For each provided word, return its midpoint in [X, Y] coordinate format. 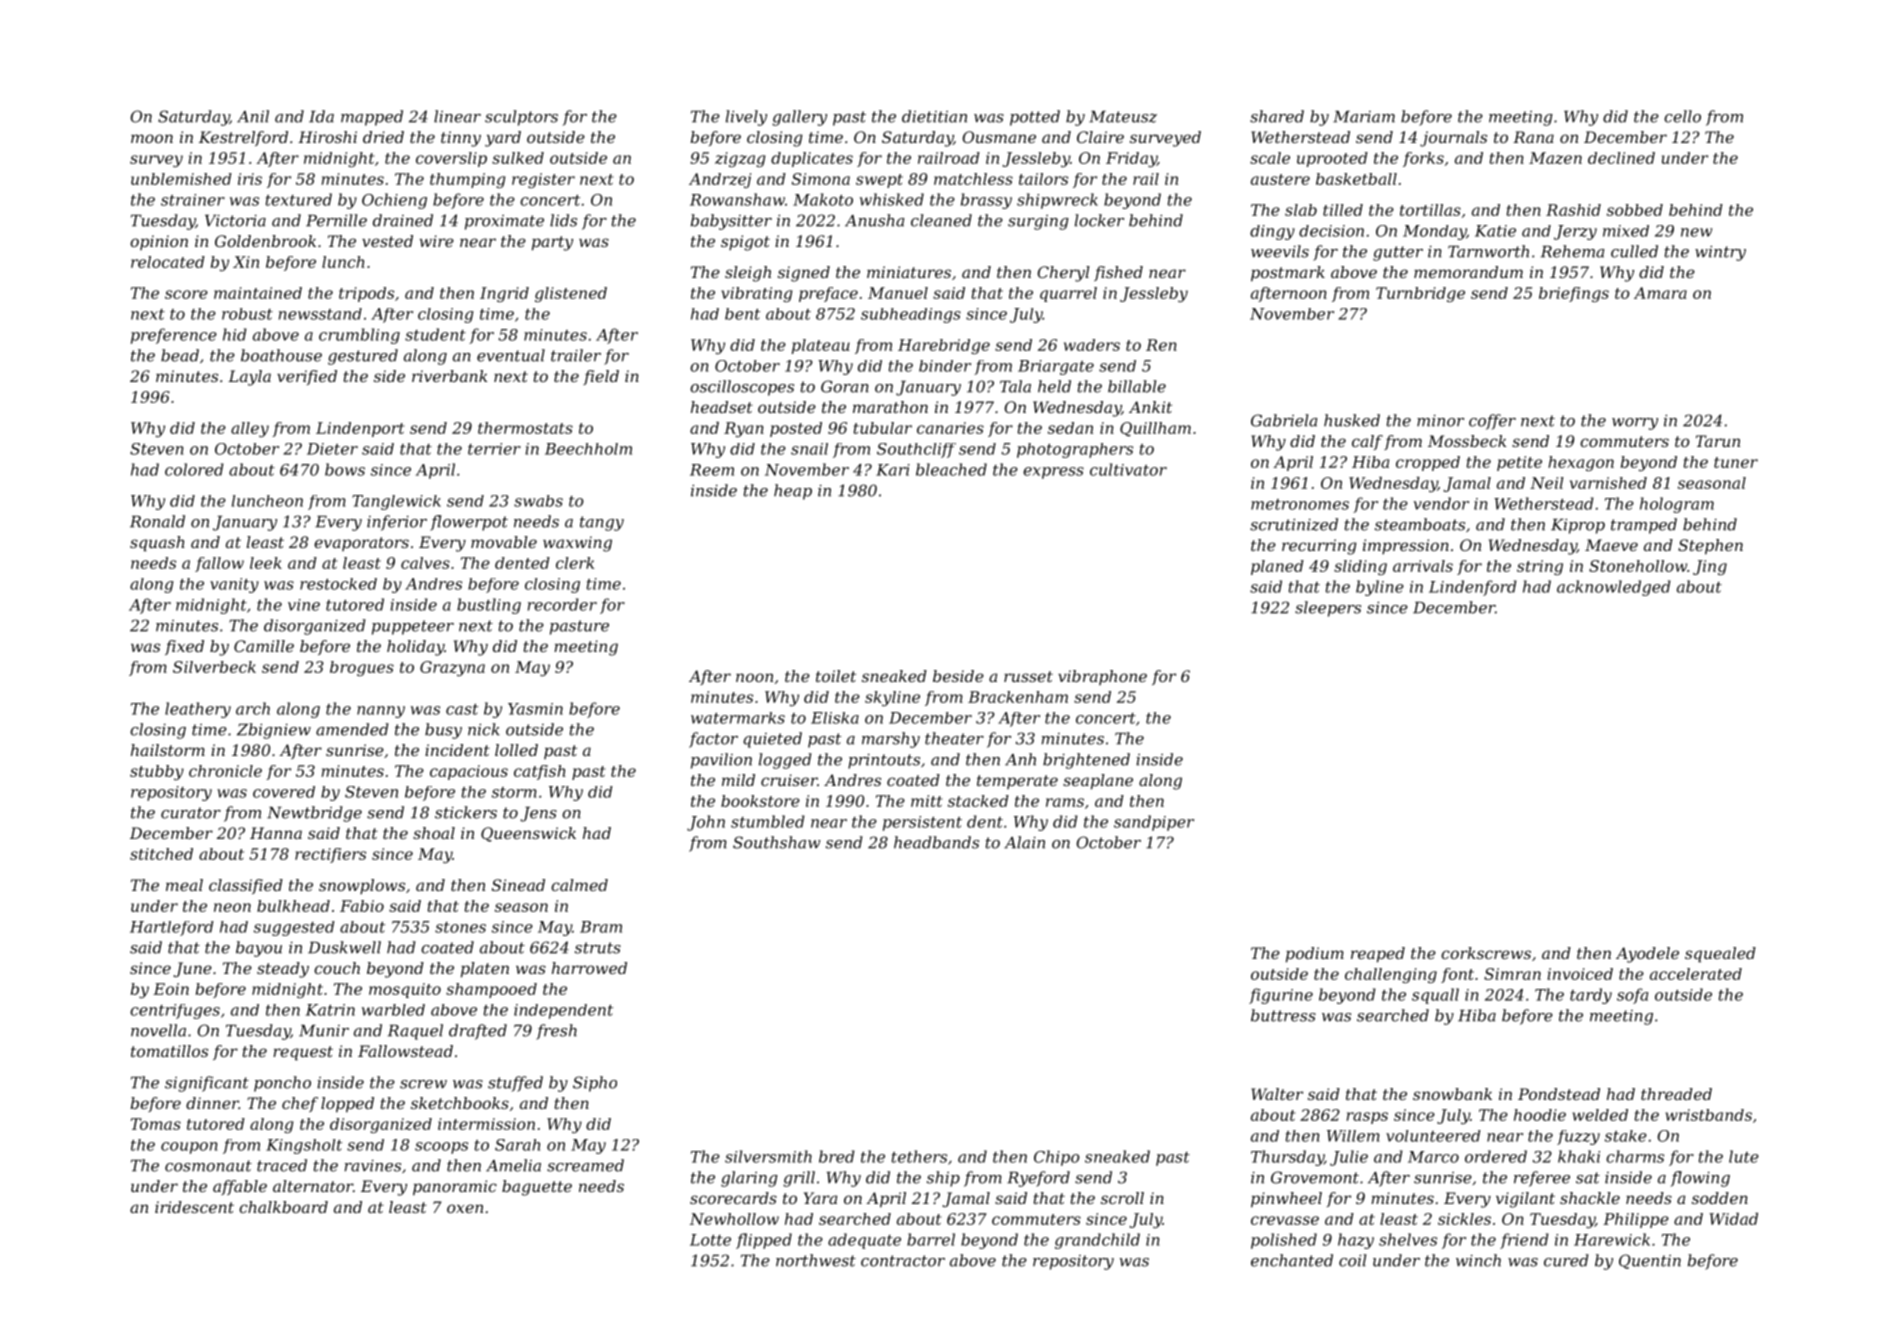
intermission [486, 1124]
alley [250, 429]
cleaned [941, 220]
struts [598, 948]
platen [485, 970]
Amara [1660, 293]
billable [1137, 386]
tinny [461, 139]
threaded [1676, 1094]
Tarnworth [1488, 251]
